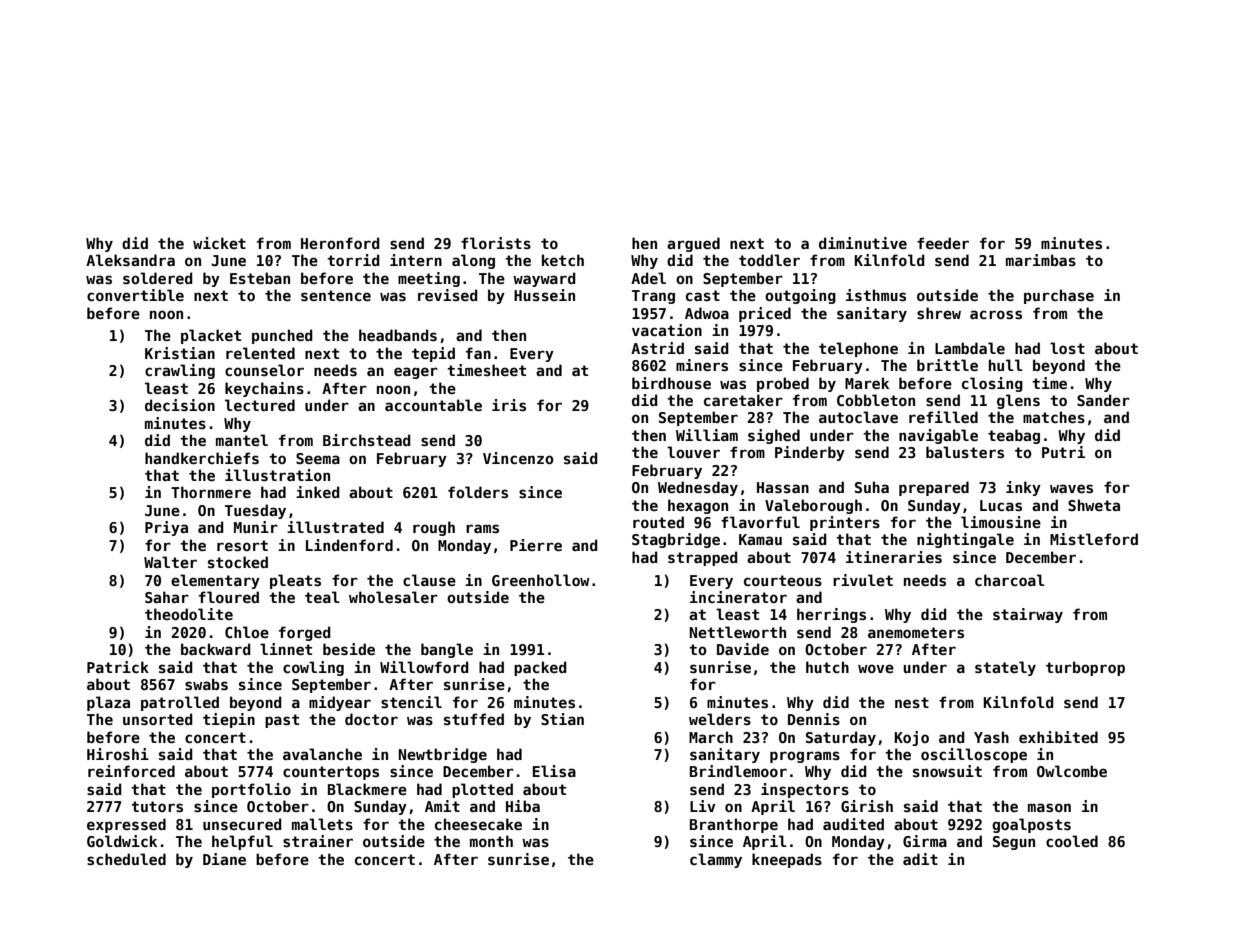 This screenshot has width=1233, height=952. What do you see at coordinates (544, 295) in the screenshot?
I see `Hussein` at bounding box center [544, 295].
